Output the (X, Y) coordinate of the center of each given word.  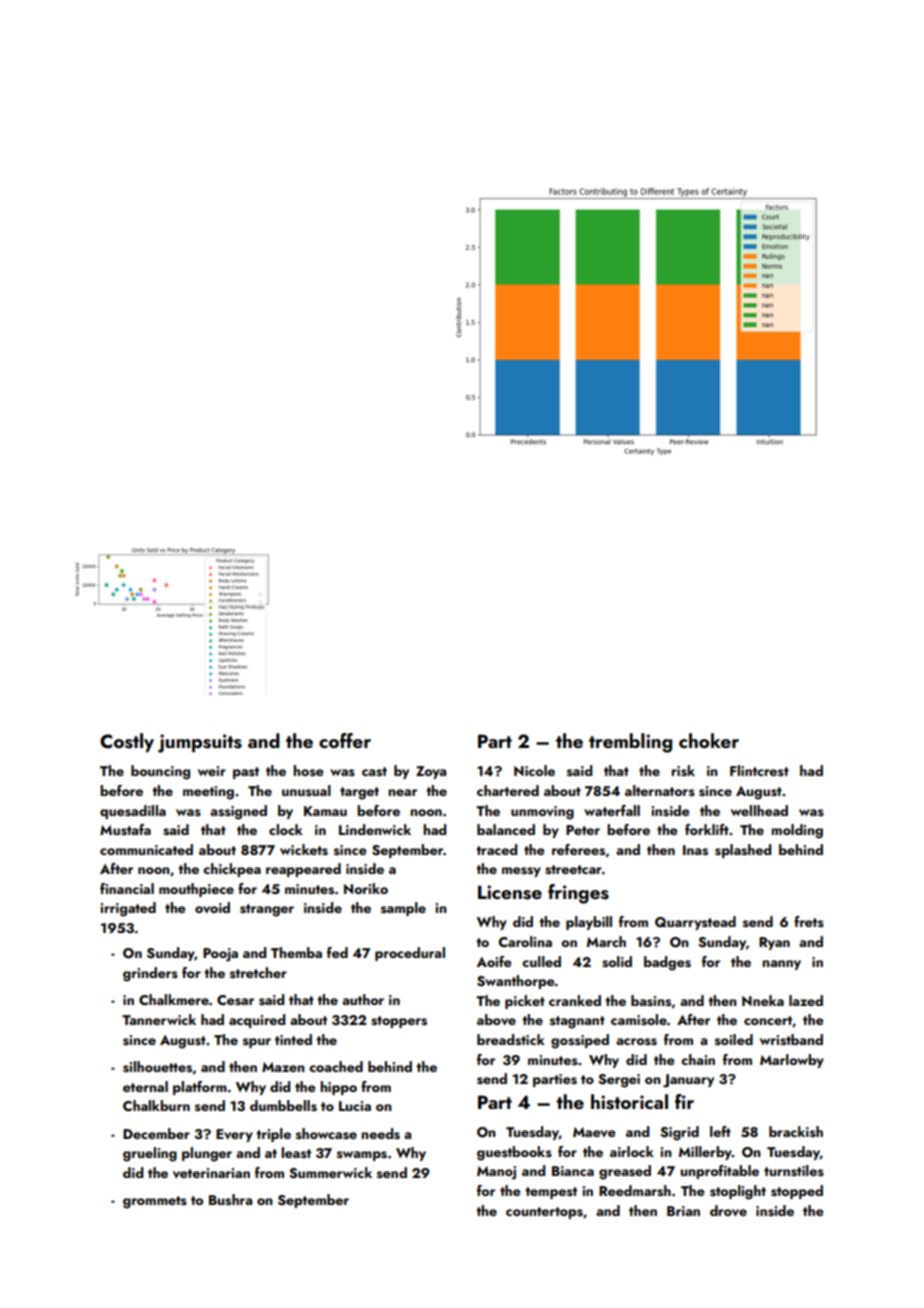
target (359, 793)
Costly (127, 742)
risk (683, 771)
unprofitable (719, 1172)
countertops (544, 1213)
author (363, 999)
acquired (257, 1021)
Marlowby (792, 1061)
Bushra (230, 1200)
